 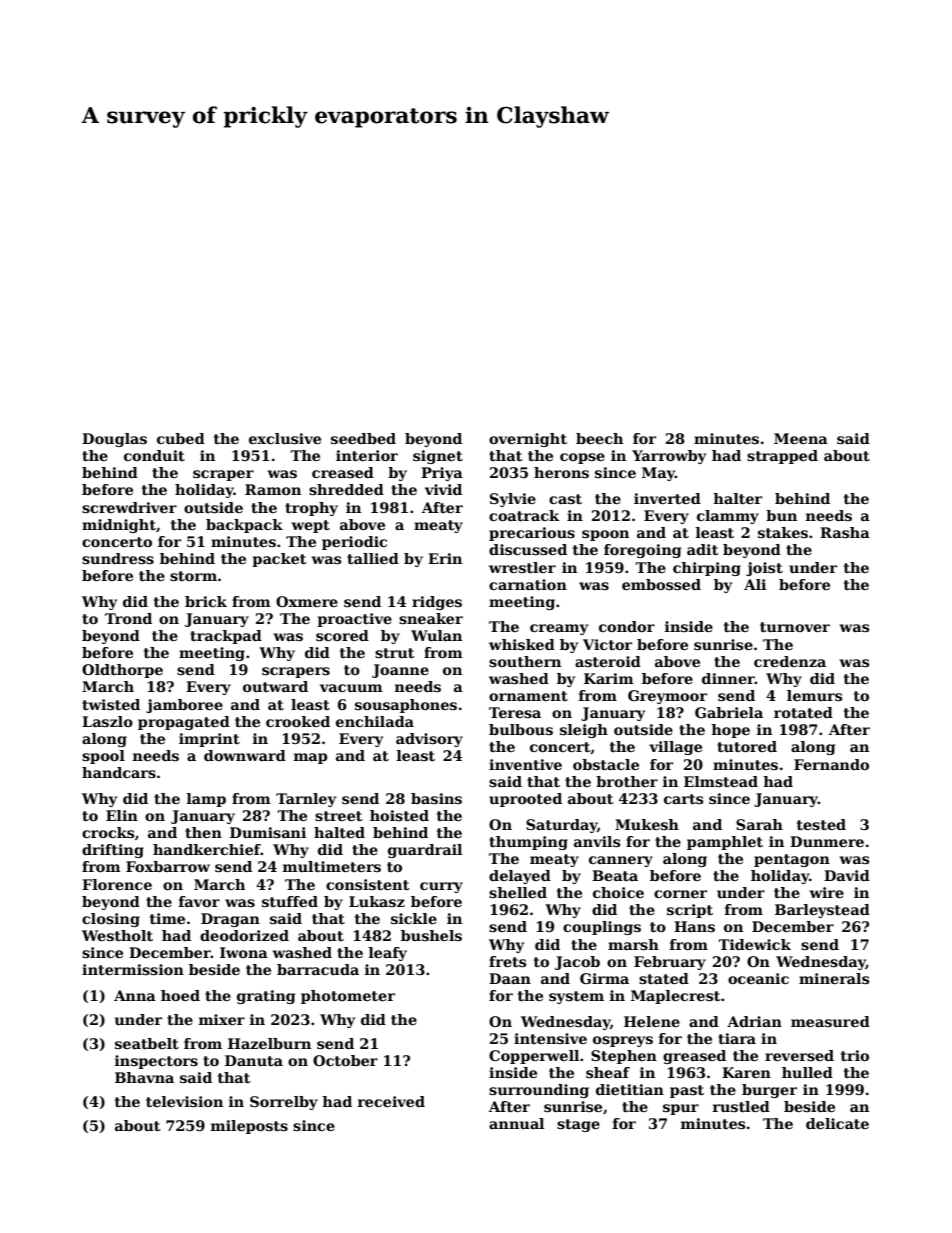 I want to click on seedbed, so click(x=363, y=438).
